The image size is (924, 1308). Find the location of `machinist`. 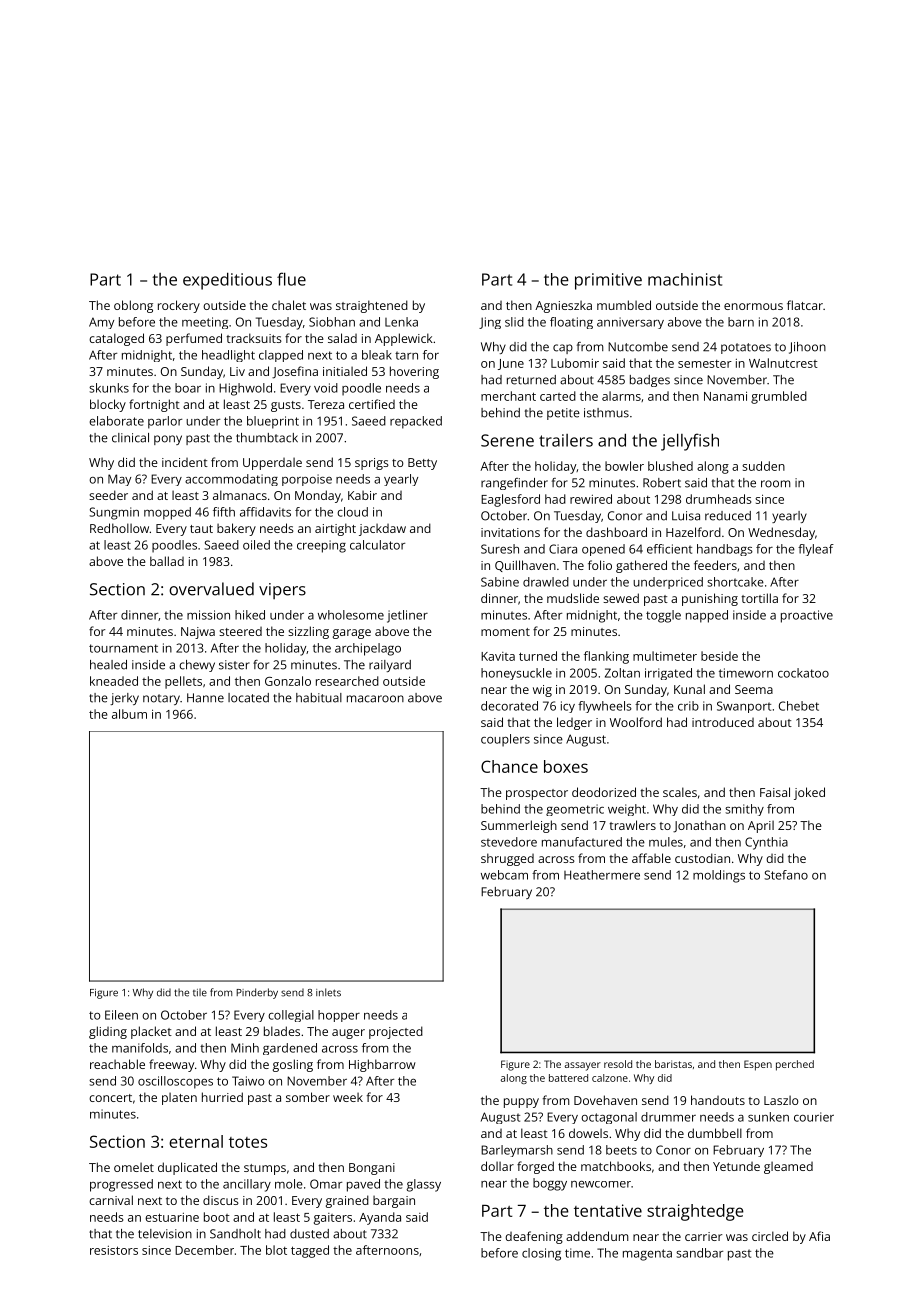

machinist is located at coordinates (685, 279).
